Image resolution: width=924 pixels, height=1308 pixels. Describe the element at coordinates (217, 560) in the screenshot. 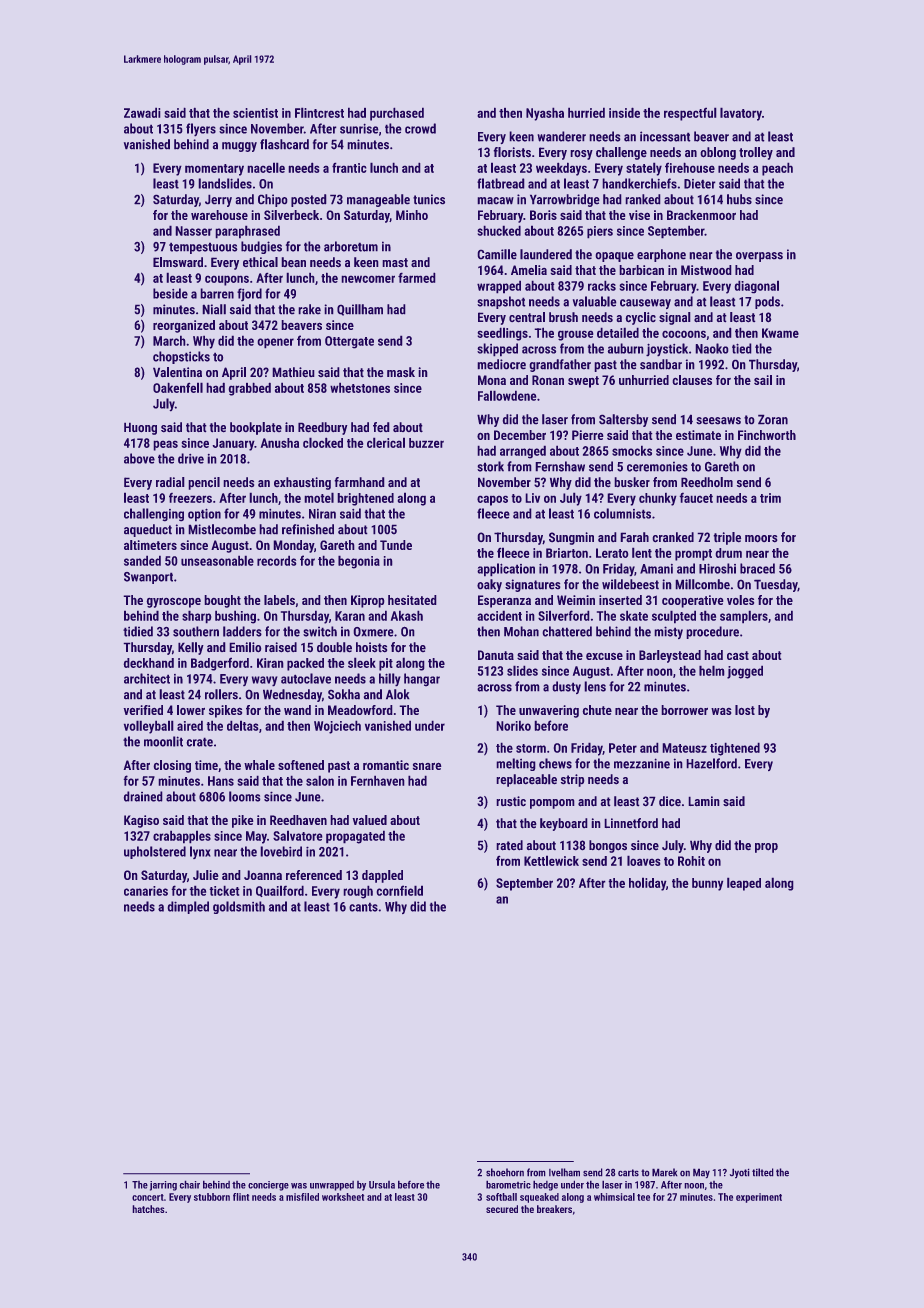

I see `unseasonable` at that location.
